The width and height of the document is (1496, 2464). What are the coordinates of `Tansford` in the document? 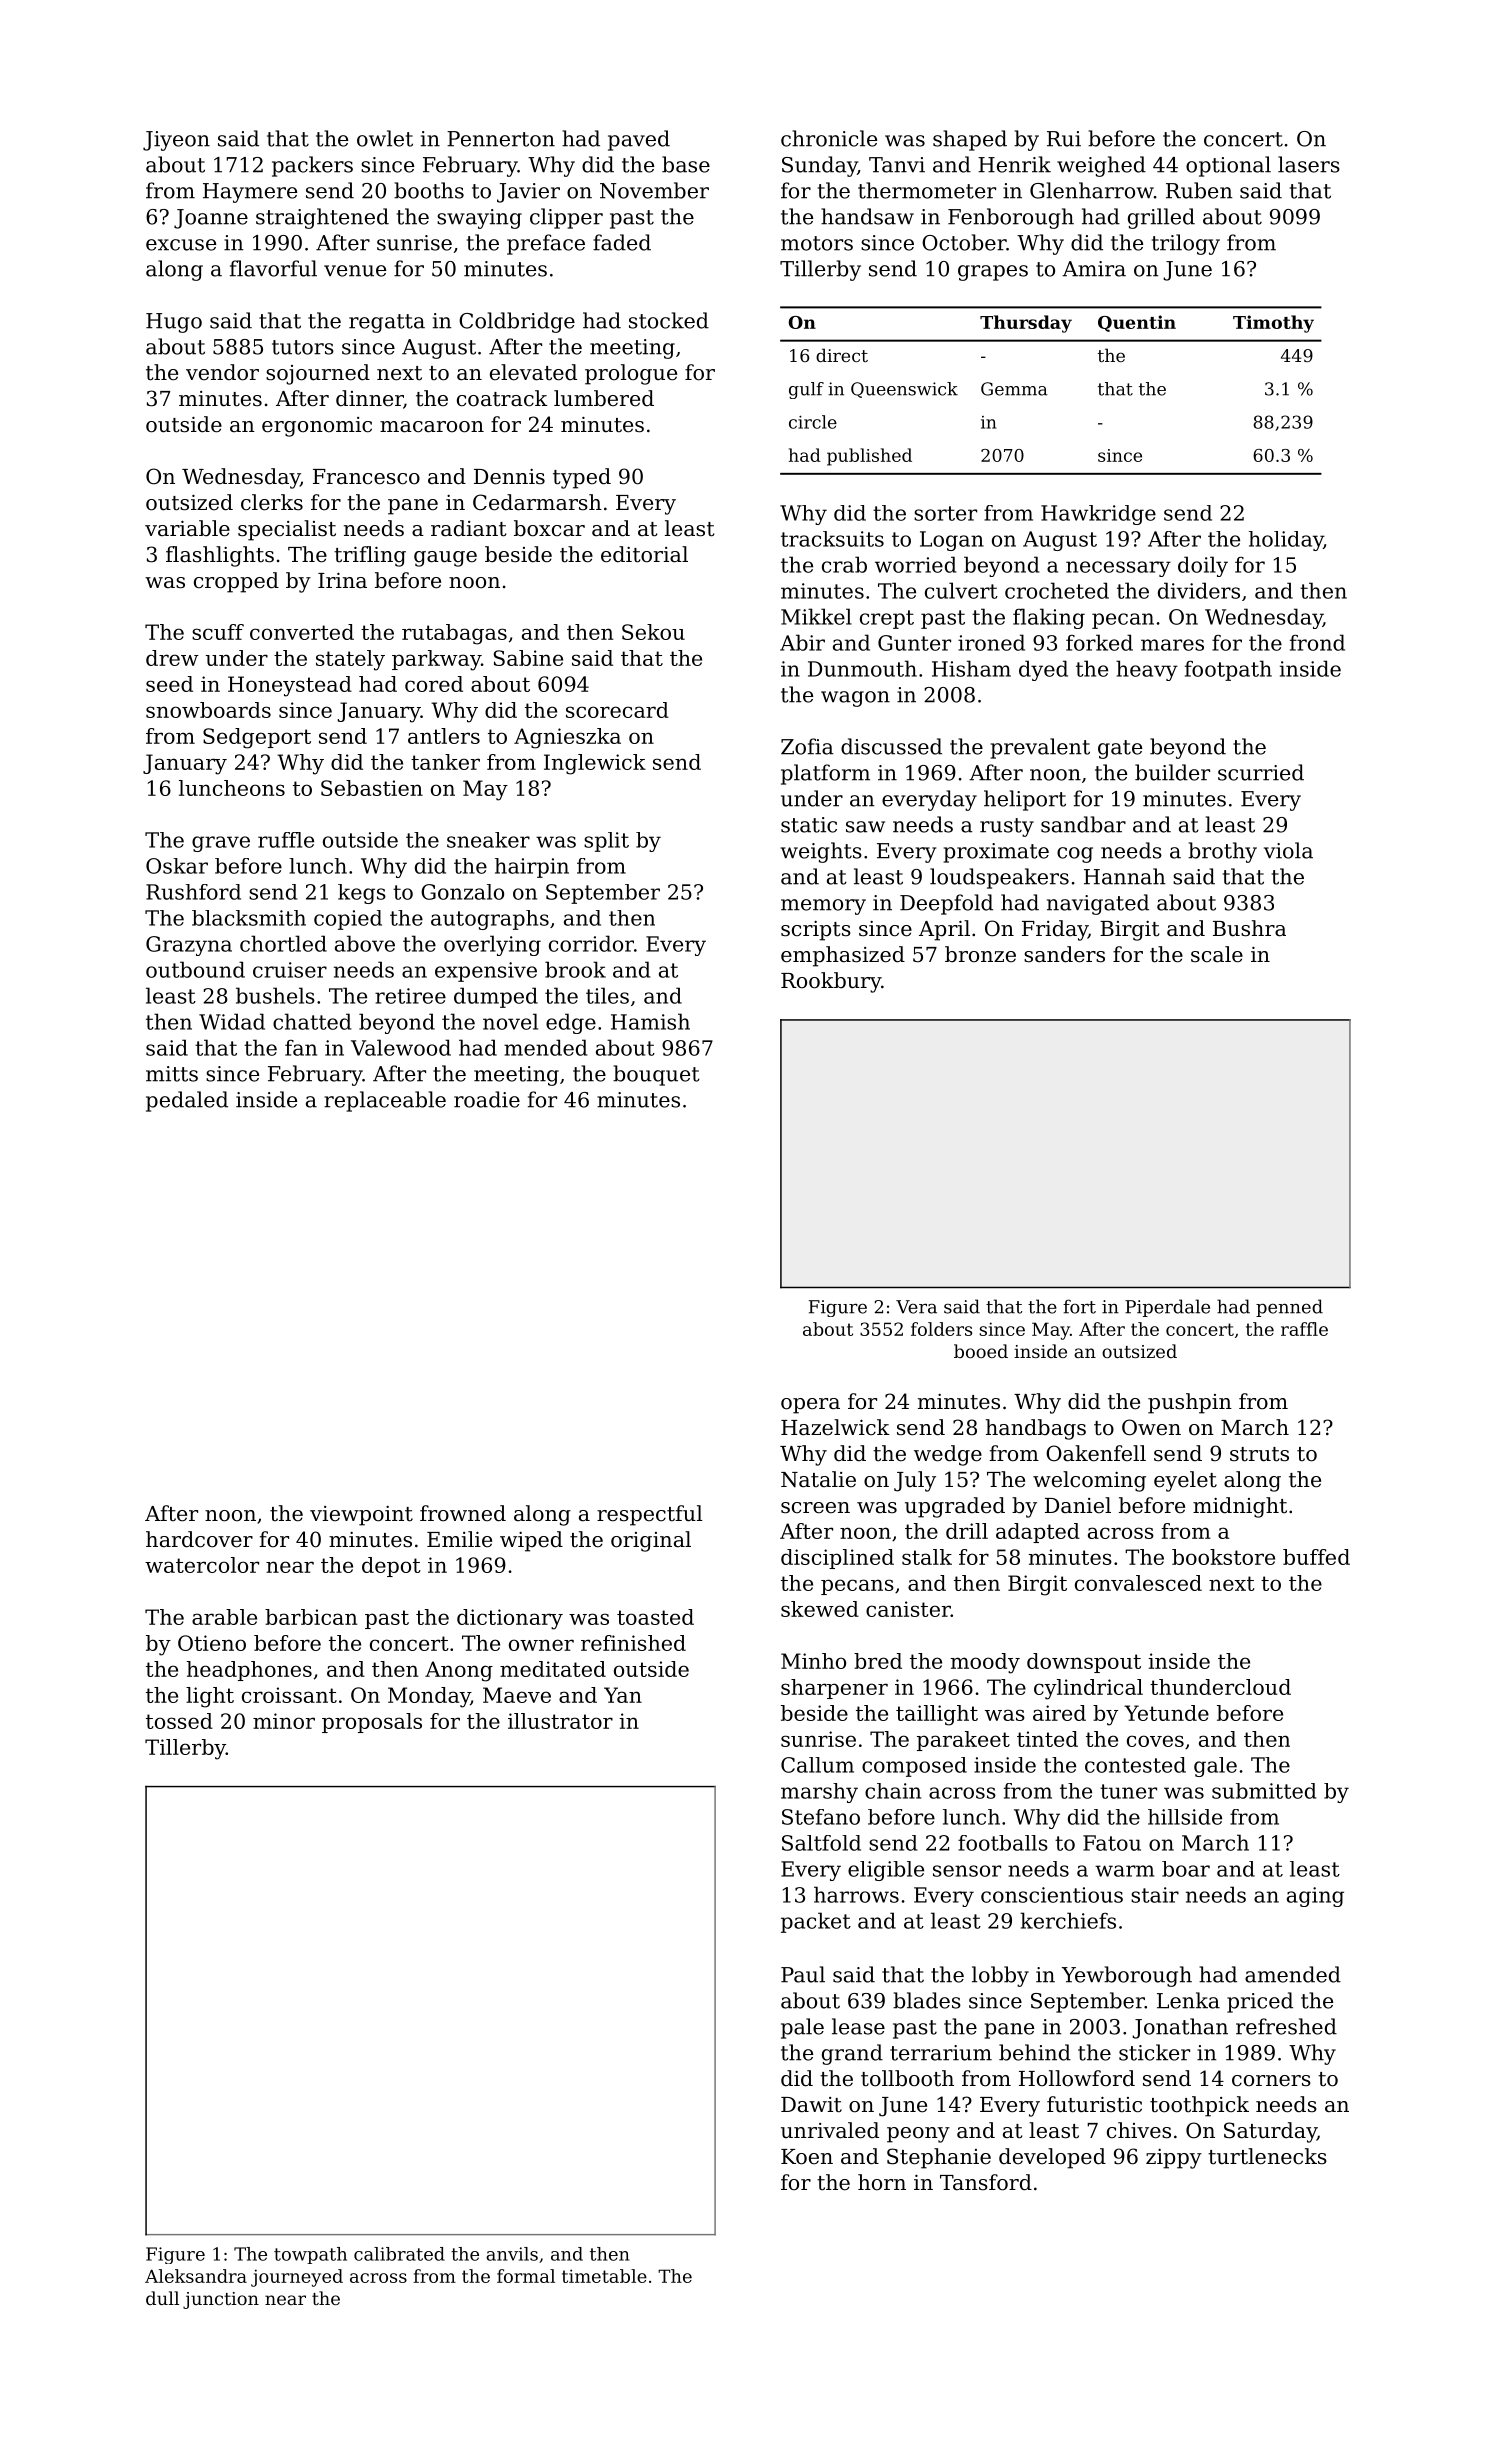 It's located at (986, 2182).
